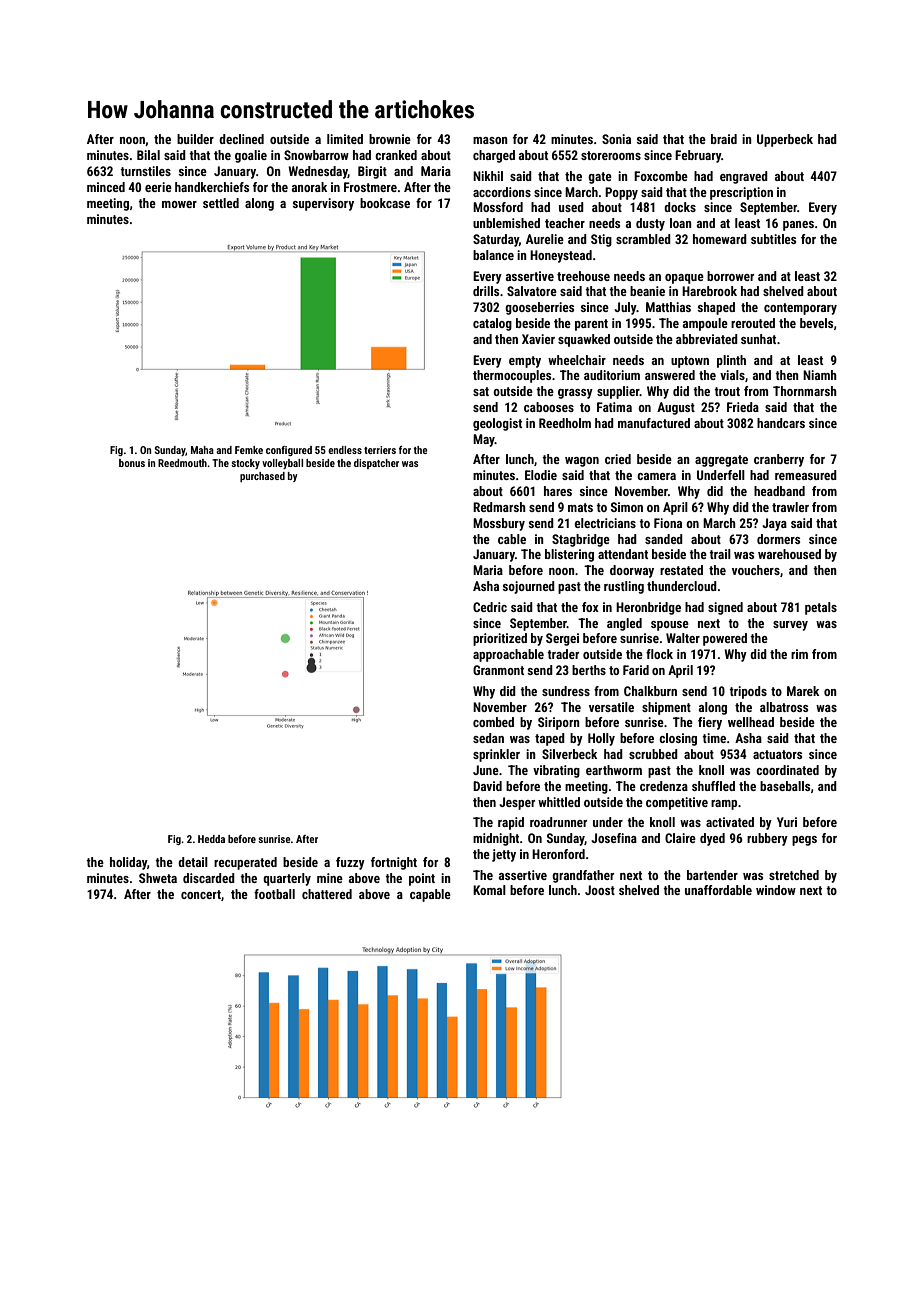  What do you see at coordinates (251, 156) in the screenshot?
I see `goalie` at bounding box center [251, 156].
